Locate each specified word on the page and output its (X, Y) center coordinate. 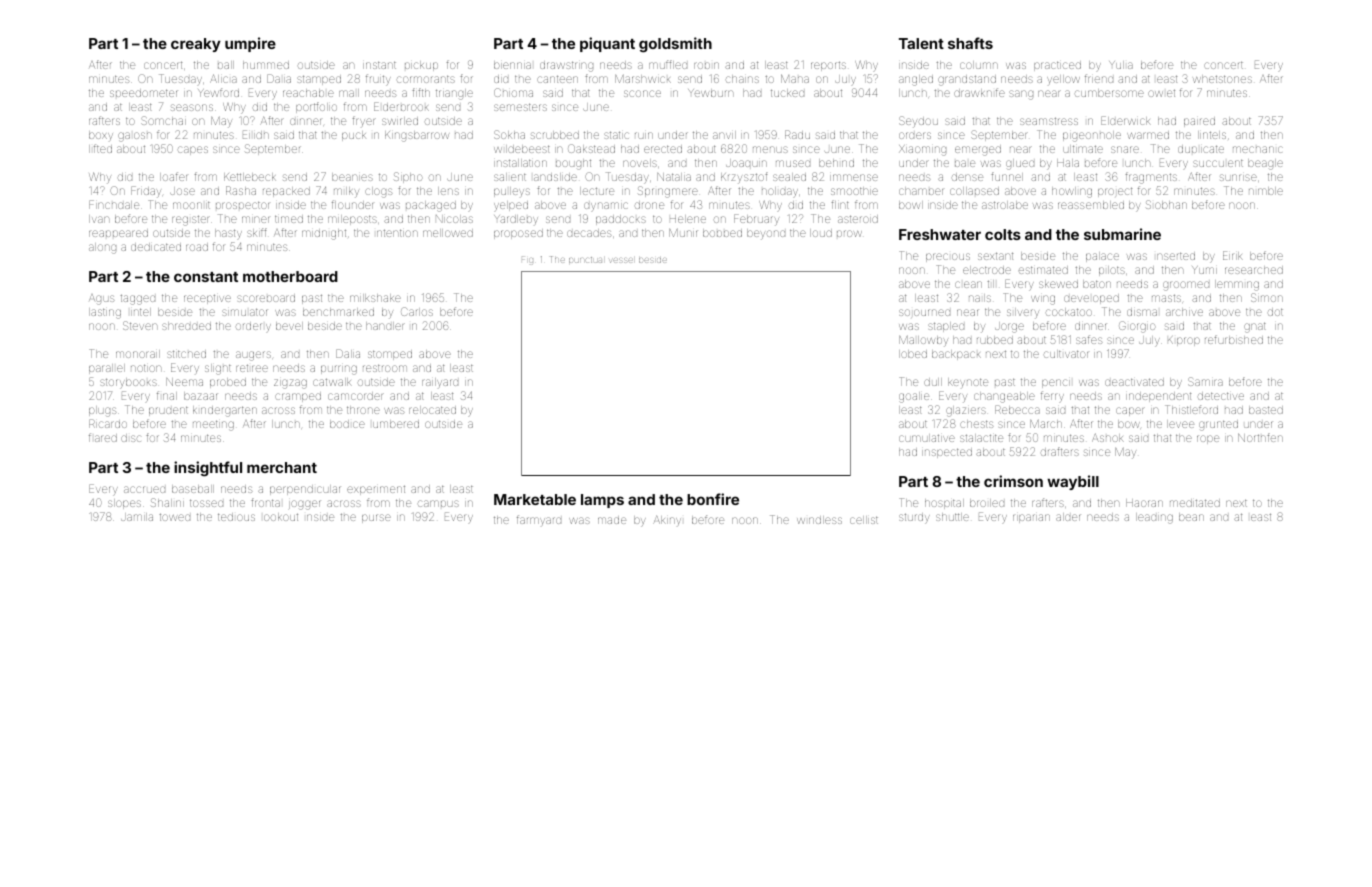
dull (933, 382)
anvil (724, 135)
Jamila (137, 517)
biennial (512, 65)
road (197, 247)
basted (1266, 410)
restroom (385, 368)
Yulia (1121, 65)
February (756, 220)
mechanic (1258, 149)
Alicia (223, 78)
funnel (1007, 176)
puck (354, 136)
